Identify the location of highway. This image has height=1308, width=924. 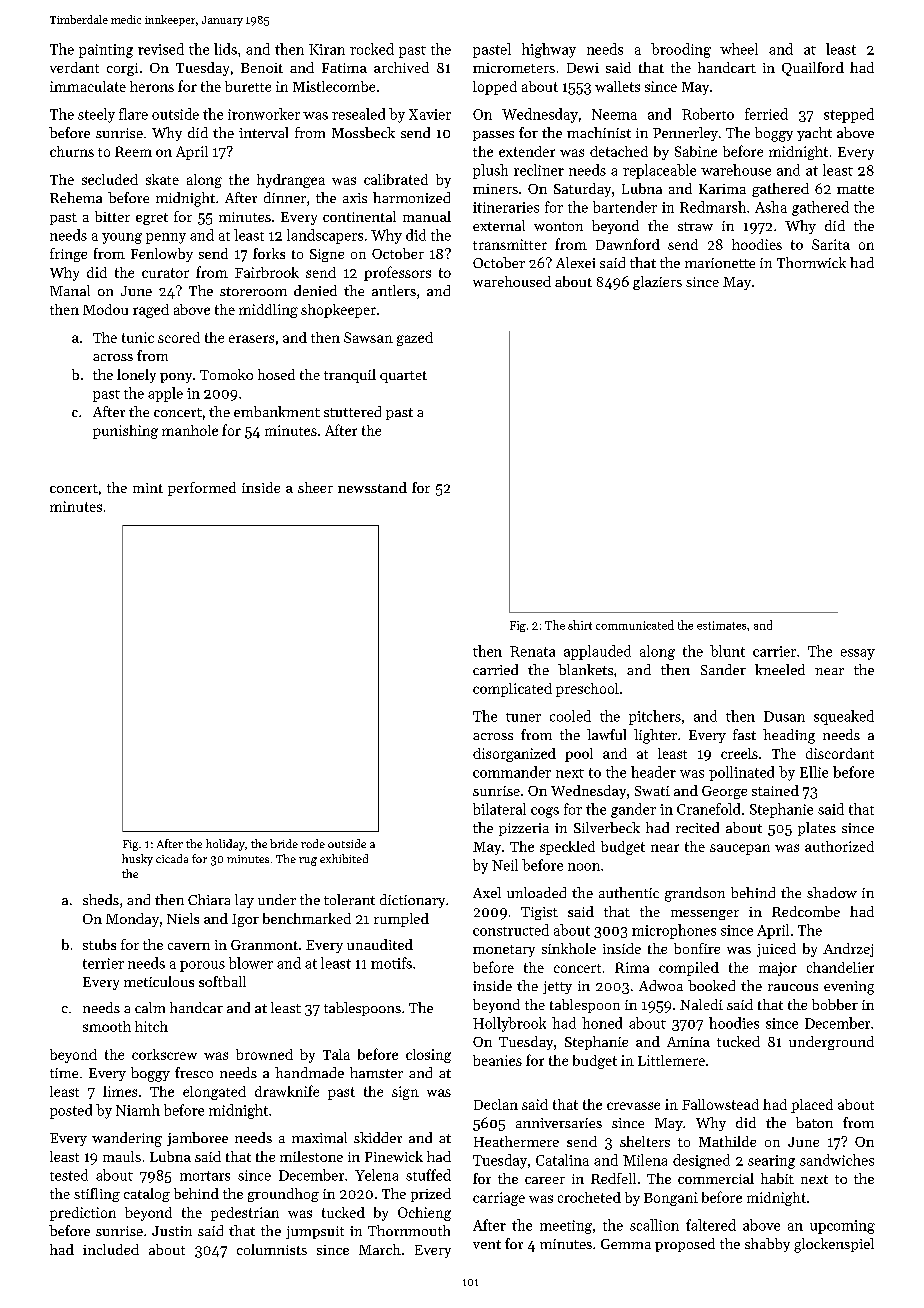
(549, 50).
